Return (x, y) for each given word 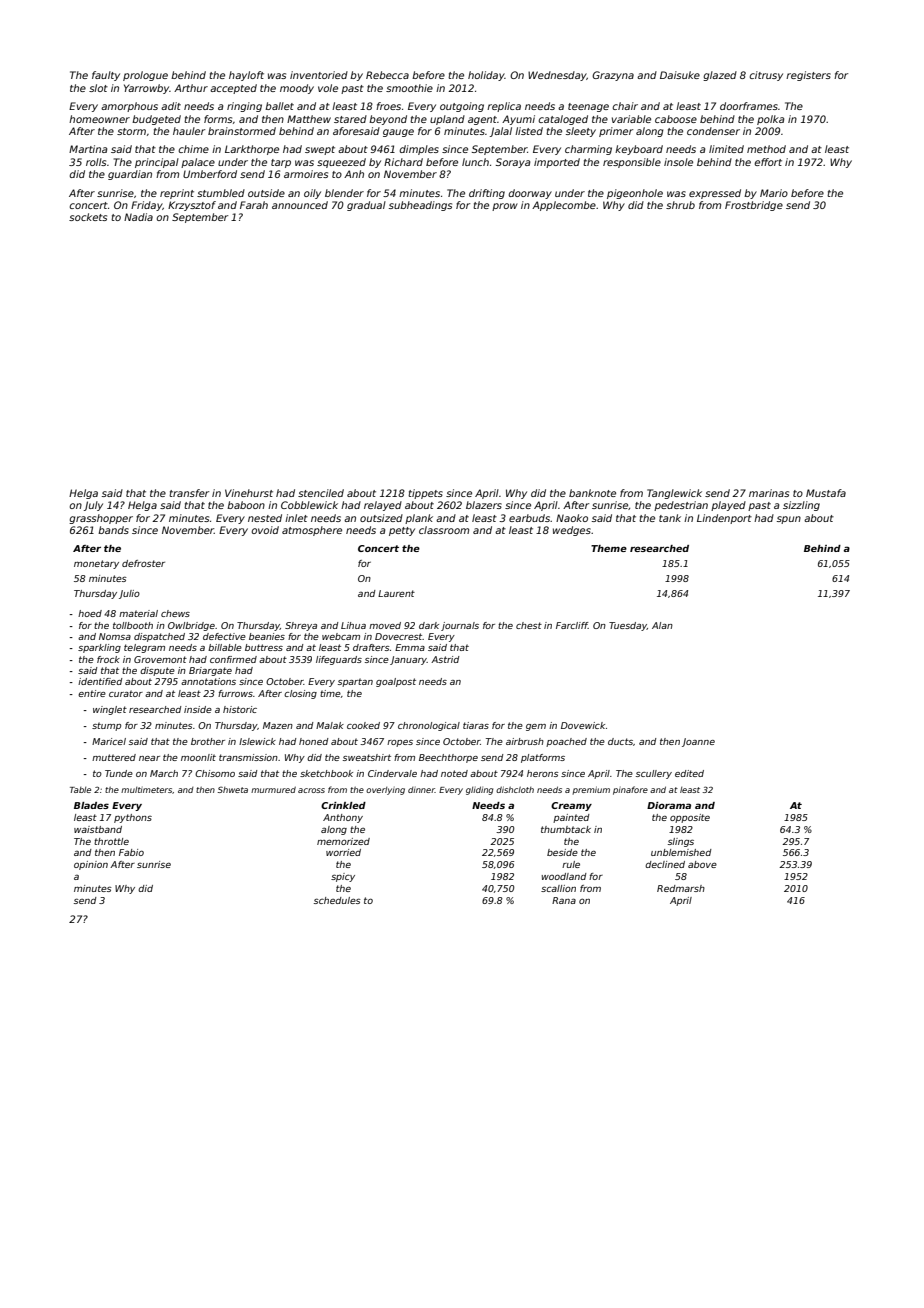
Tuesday (628, 626)
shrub (680, 205)
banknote (592, 493)
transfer (189, 493)
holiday (486, 76)
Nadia (138, 217)
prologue (145, 76)
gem (536, 727)
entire (92, 693)
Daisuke (680, 75)
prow (505, 207)
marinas (769, 493)
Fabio (131, 852)
